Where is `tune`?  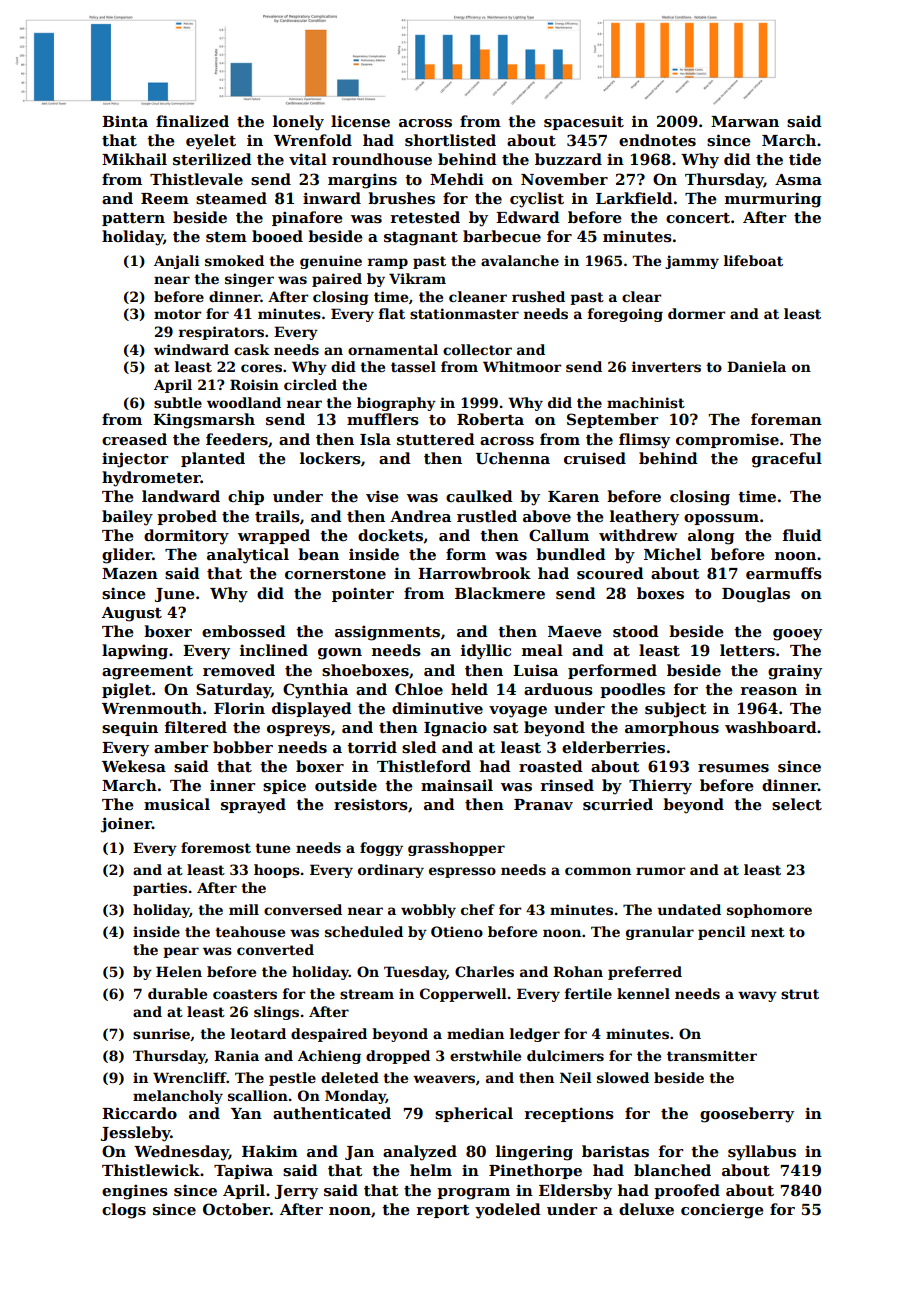 tune is located at coordinates (272, 848).
